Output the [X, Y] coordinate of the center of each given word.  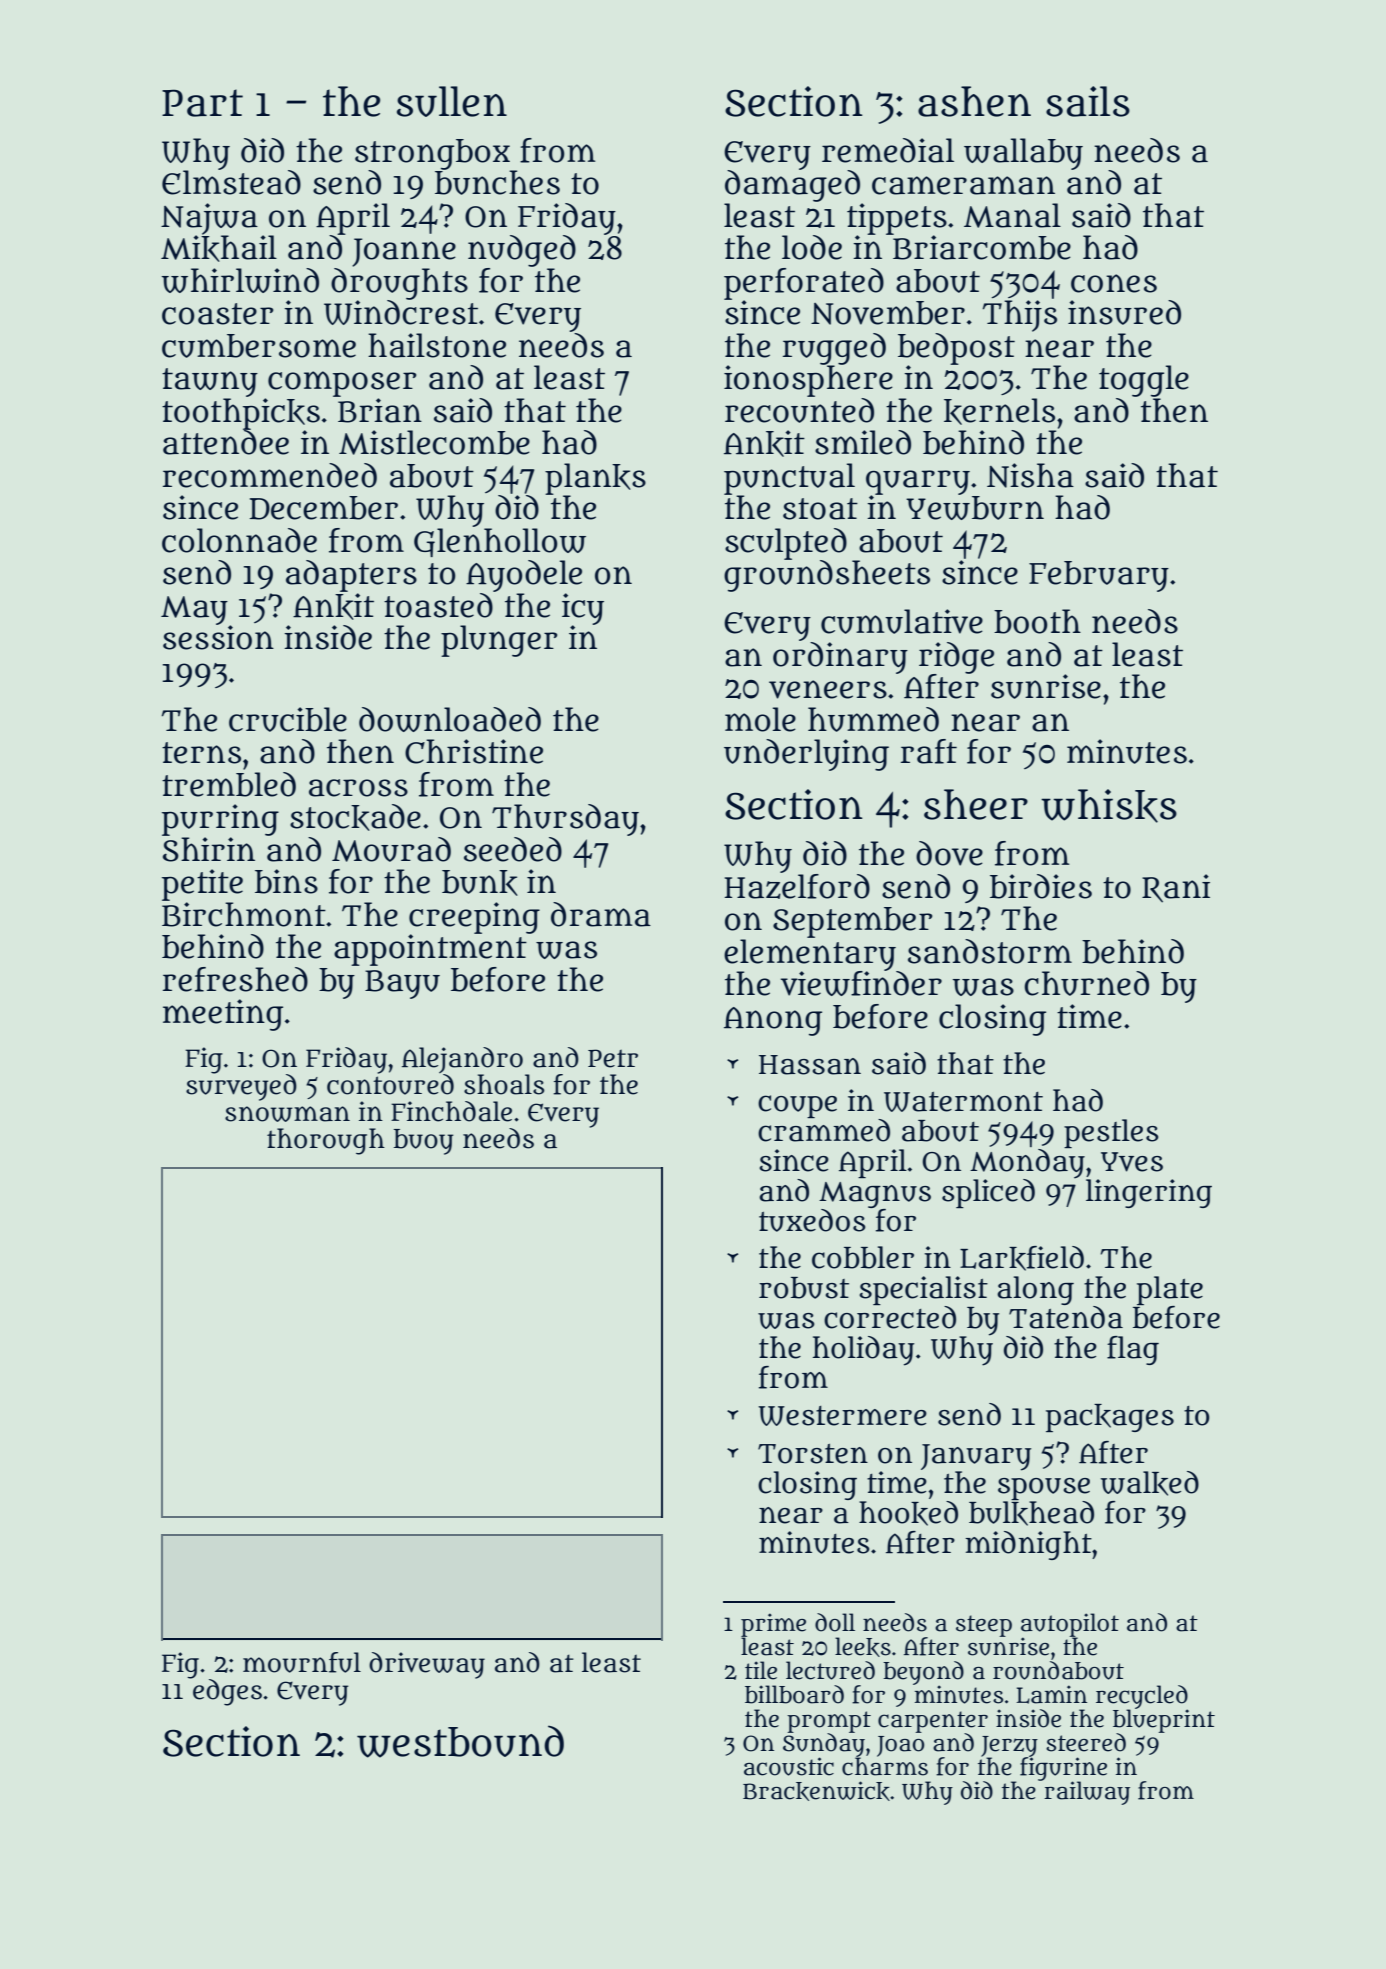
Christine [474, 751]
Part [202, 103]
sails [1088, 101]
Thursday [565, 820]
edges [227, 1692]
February [1099, 576]
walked [1150, 1483]
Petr [613, 1058]
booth [1037, 621]
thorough [326, 1141]
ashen [974, 101]
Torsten [813, 1454]
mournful [302, 1662]
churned [1086, 983]
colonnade [239, 540]
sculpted [786, 544]
